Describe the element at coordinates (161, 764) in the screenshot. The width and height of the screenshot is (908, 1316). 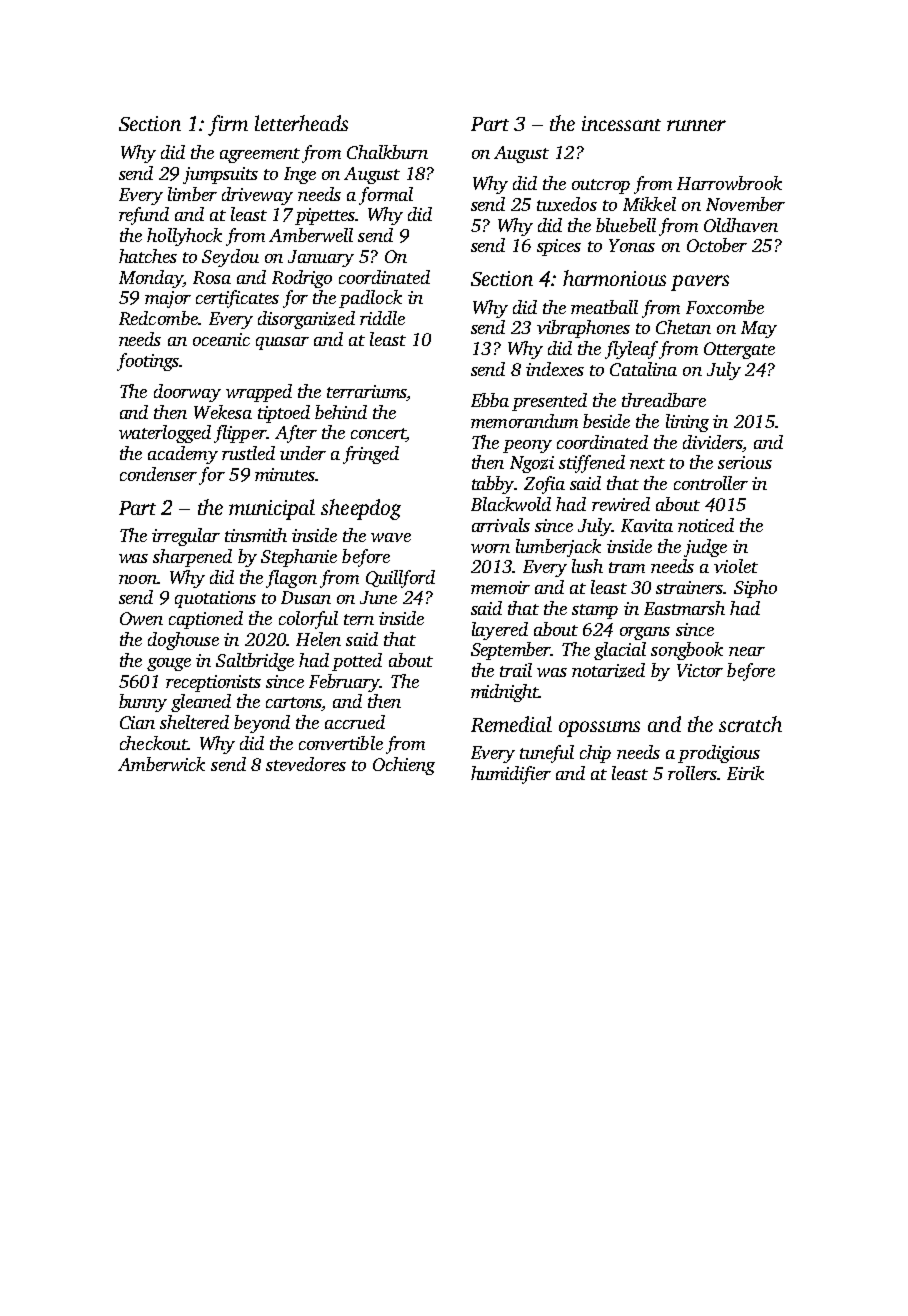
I see `Amberwick` at that location.
